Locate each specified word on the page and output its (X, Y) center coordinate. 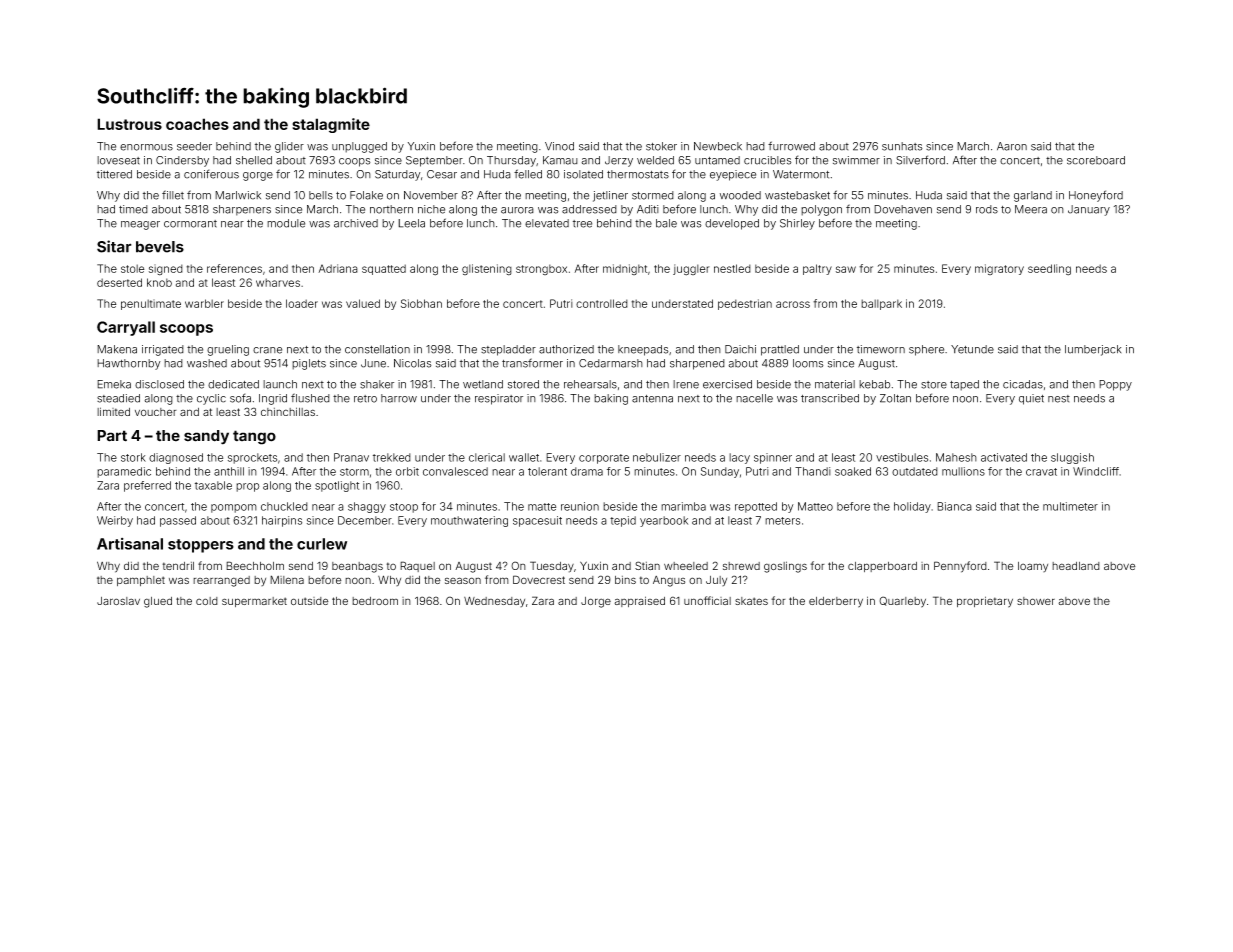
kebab (874, 384)
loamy (1033, 567)
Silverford (920, 160)
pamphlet (141, 581)
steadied (118, 398)
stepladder (508, 350)
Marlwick (238, 195)
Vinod (559, 146)
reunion (580, 506)
